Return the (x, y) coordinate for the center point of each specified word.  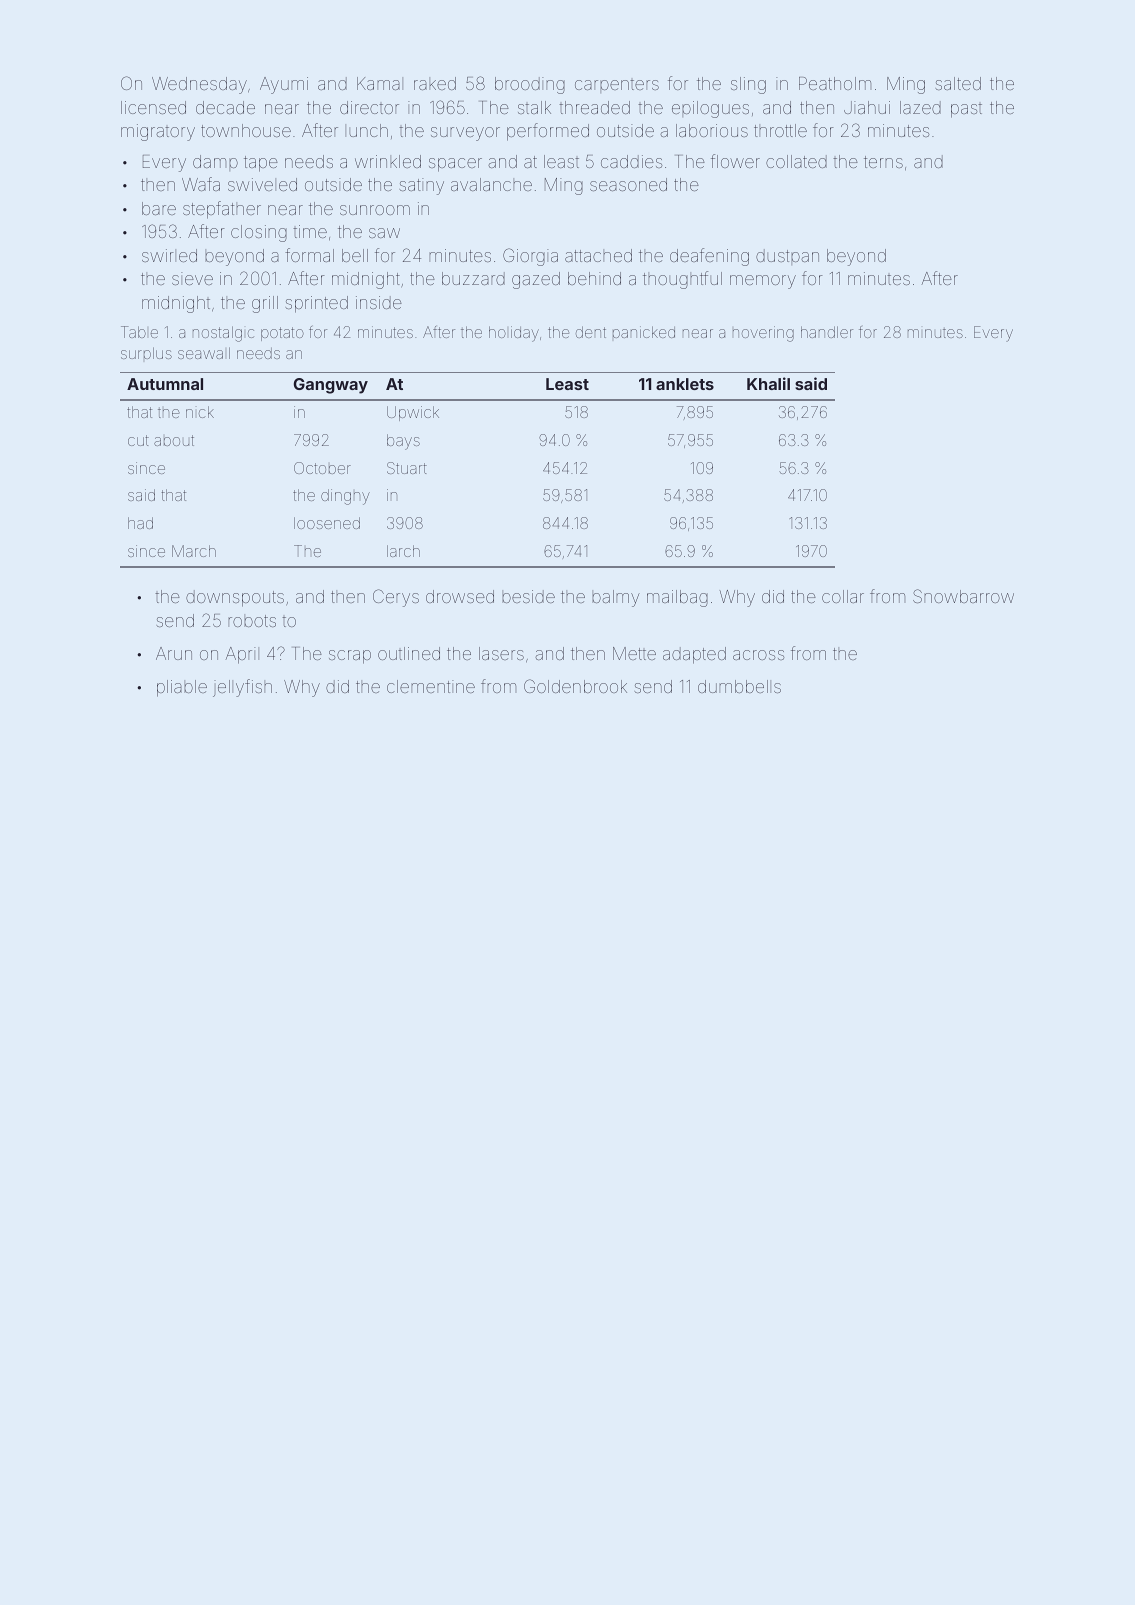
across (758, 655)
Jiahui (867, 107)
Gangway (331, 386)
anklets (685, 384)
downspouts (235, 598)
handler (827, 332)
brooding (530, 85)
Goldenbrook (575, 686)
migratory (158, 132)
